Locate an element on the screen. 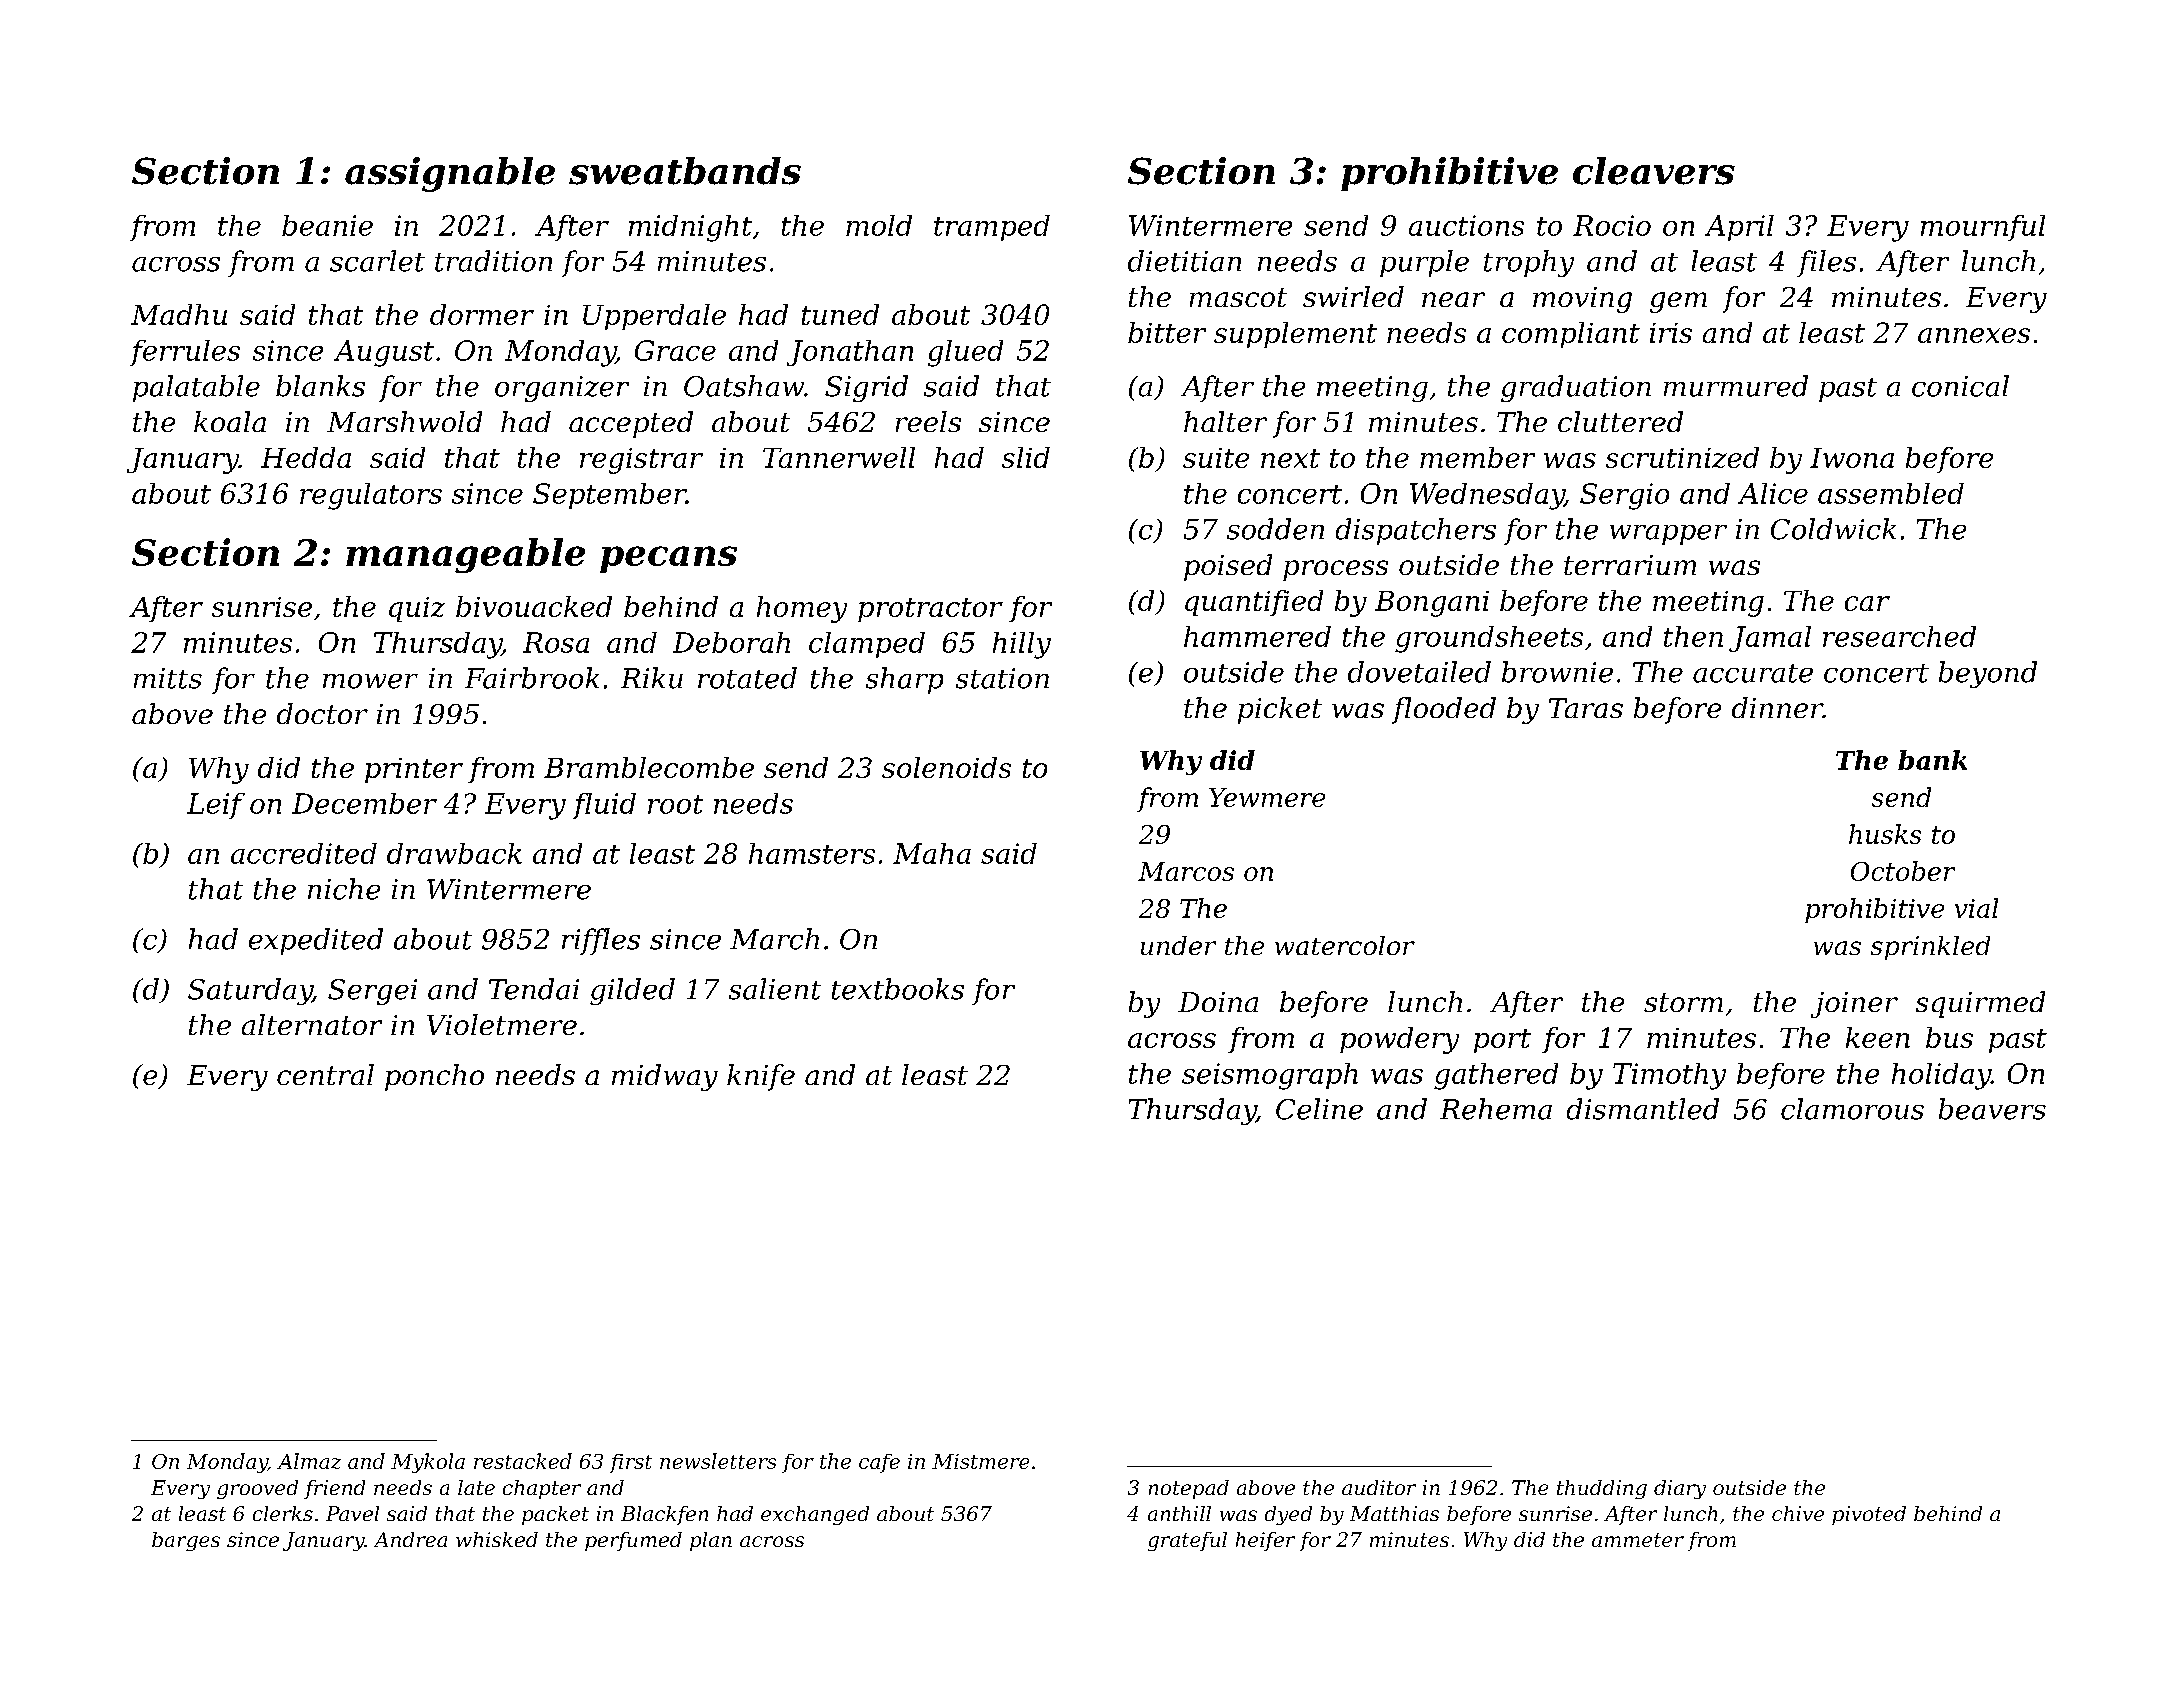  tramped is located at coordinates (992, 228).
